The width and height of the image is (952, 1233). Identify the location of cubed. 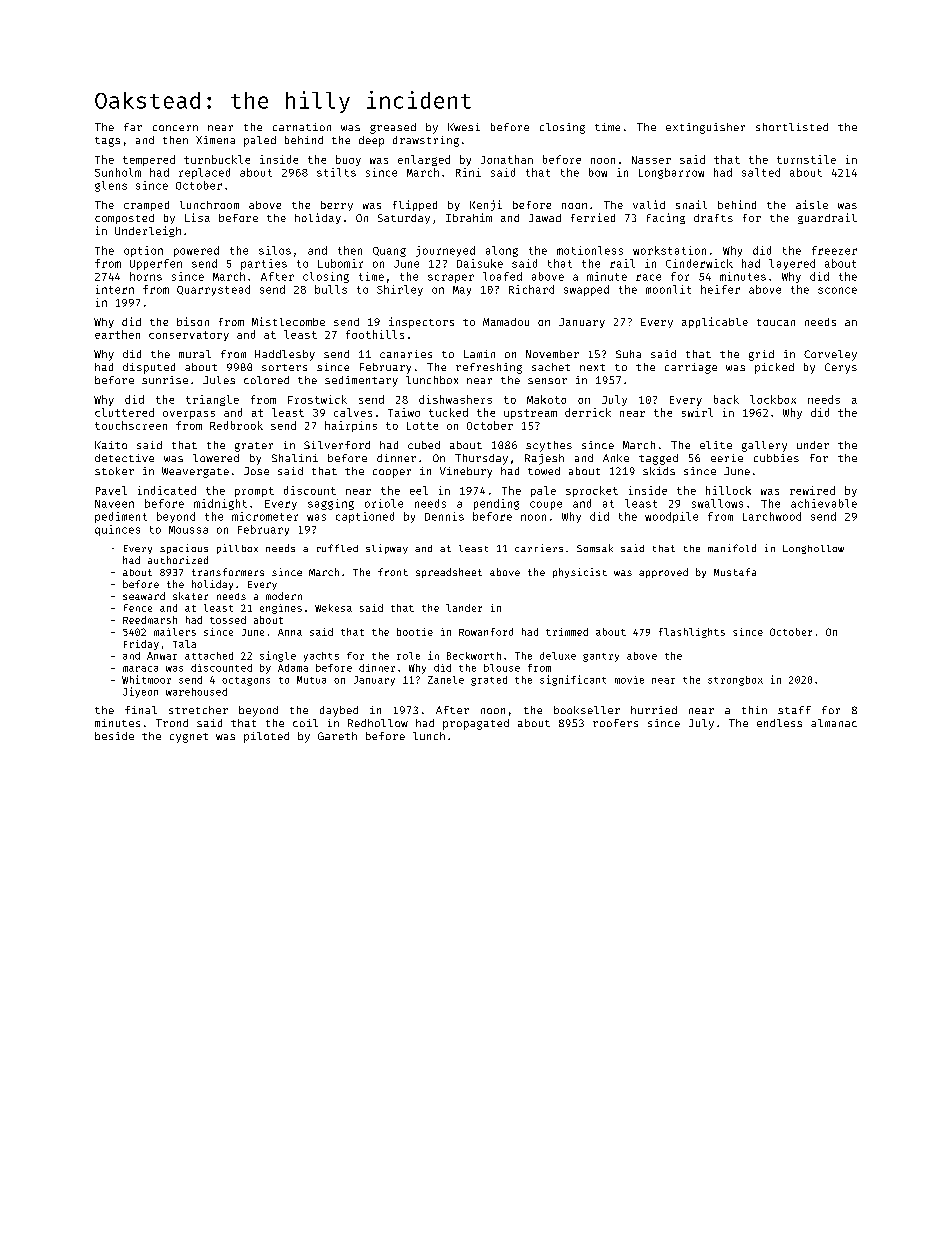
(424, 445).
